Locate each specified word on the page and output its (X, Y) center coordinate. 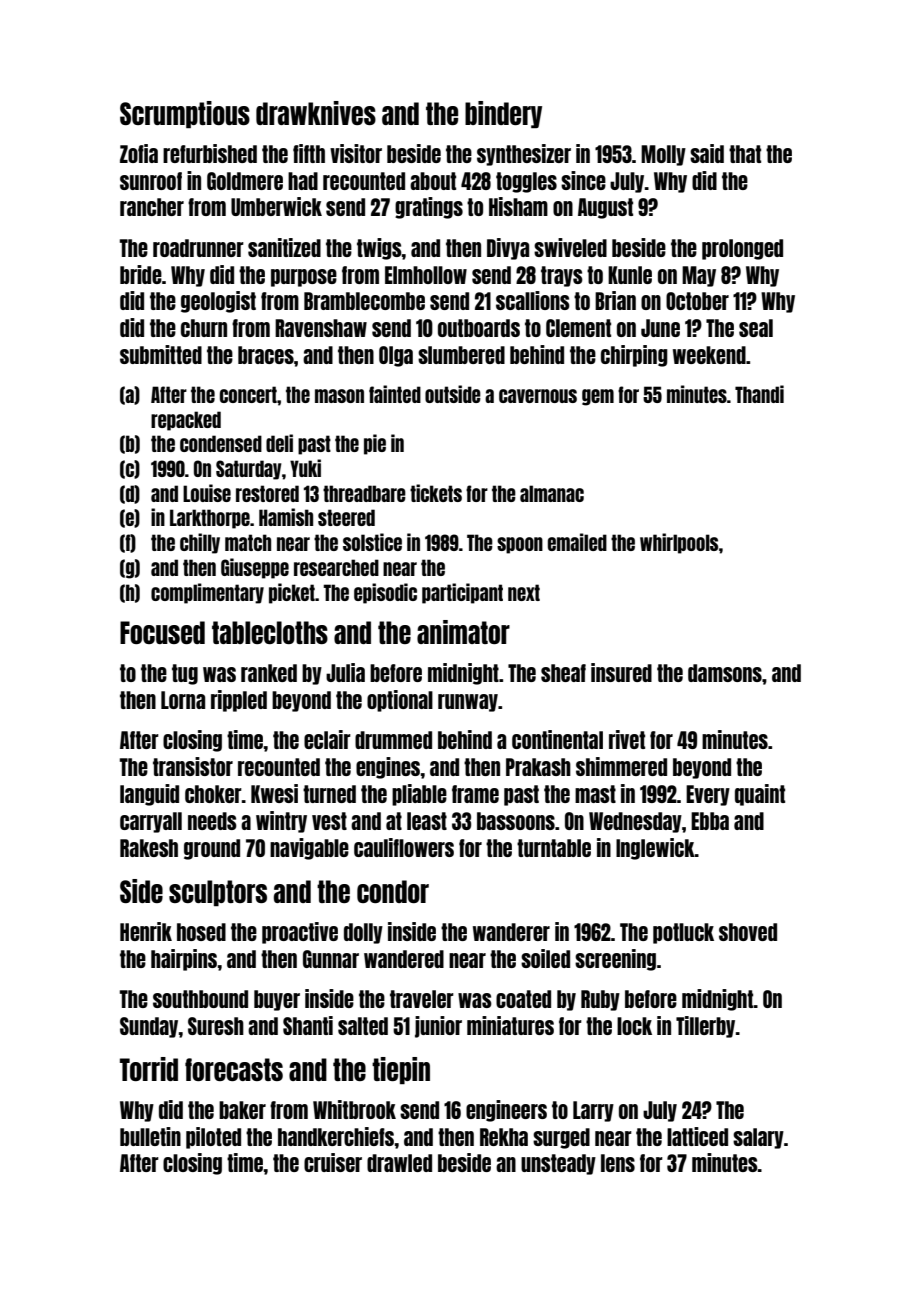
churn (204, 328)
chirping (634, 356)
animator (463, 632)
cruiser (333, 1162)
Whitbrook (354, 1109)
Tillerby (705, 1027)
